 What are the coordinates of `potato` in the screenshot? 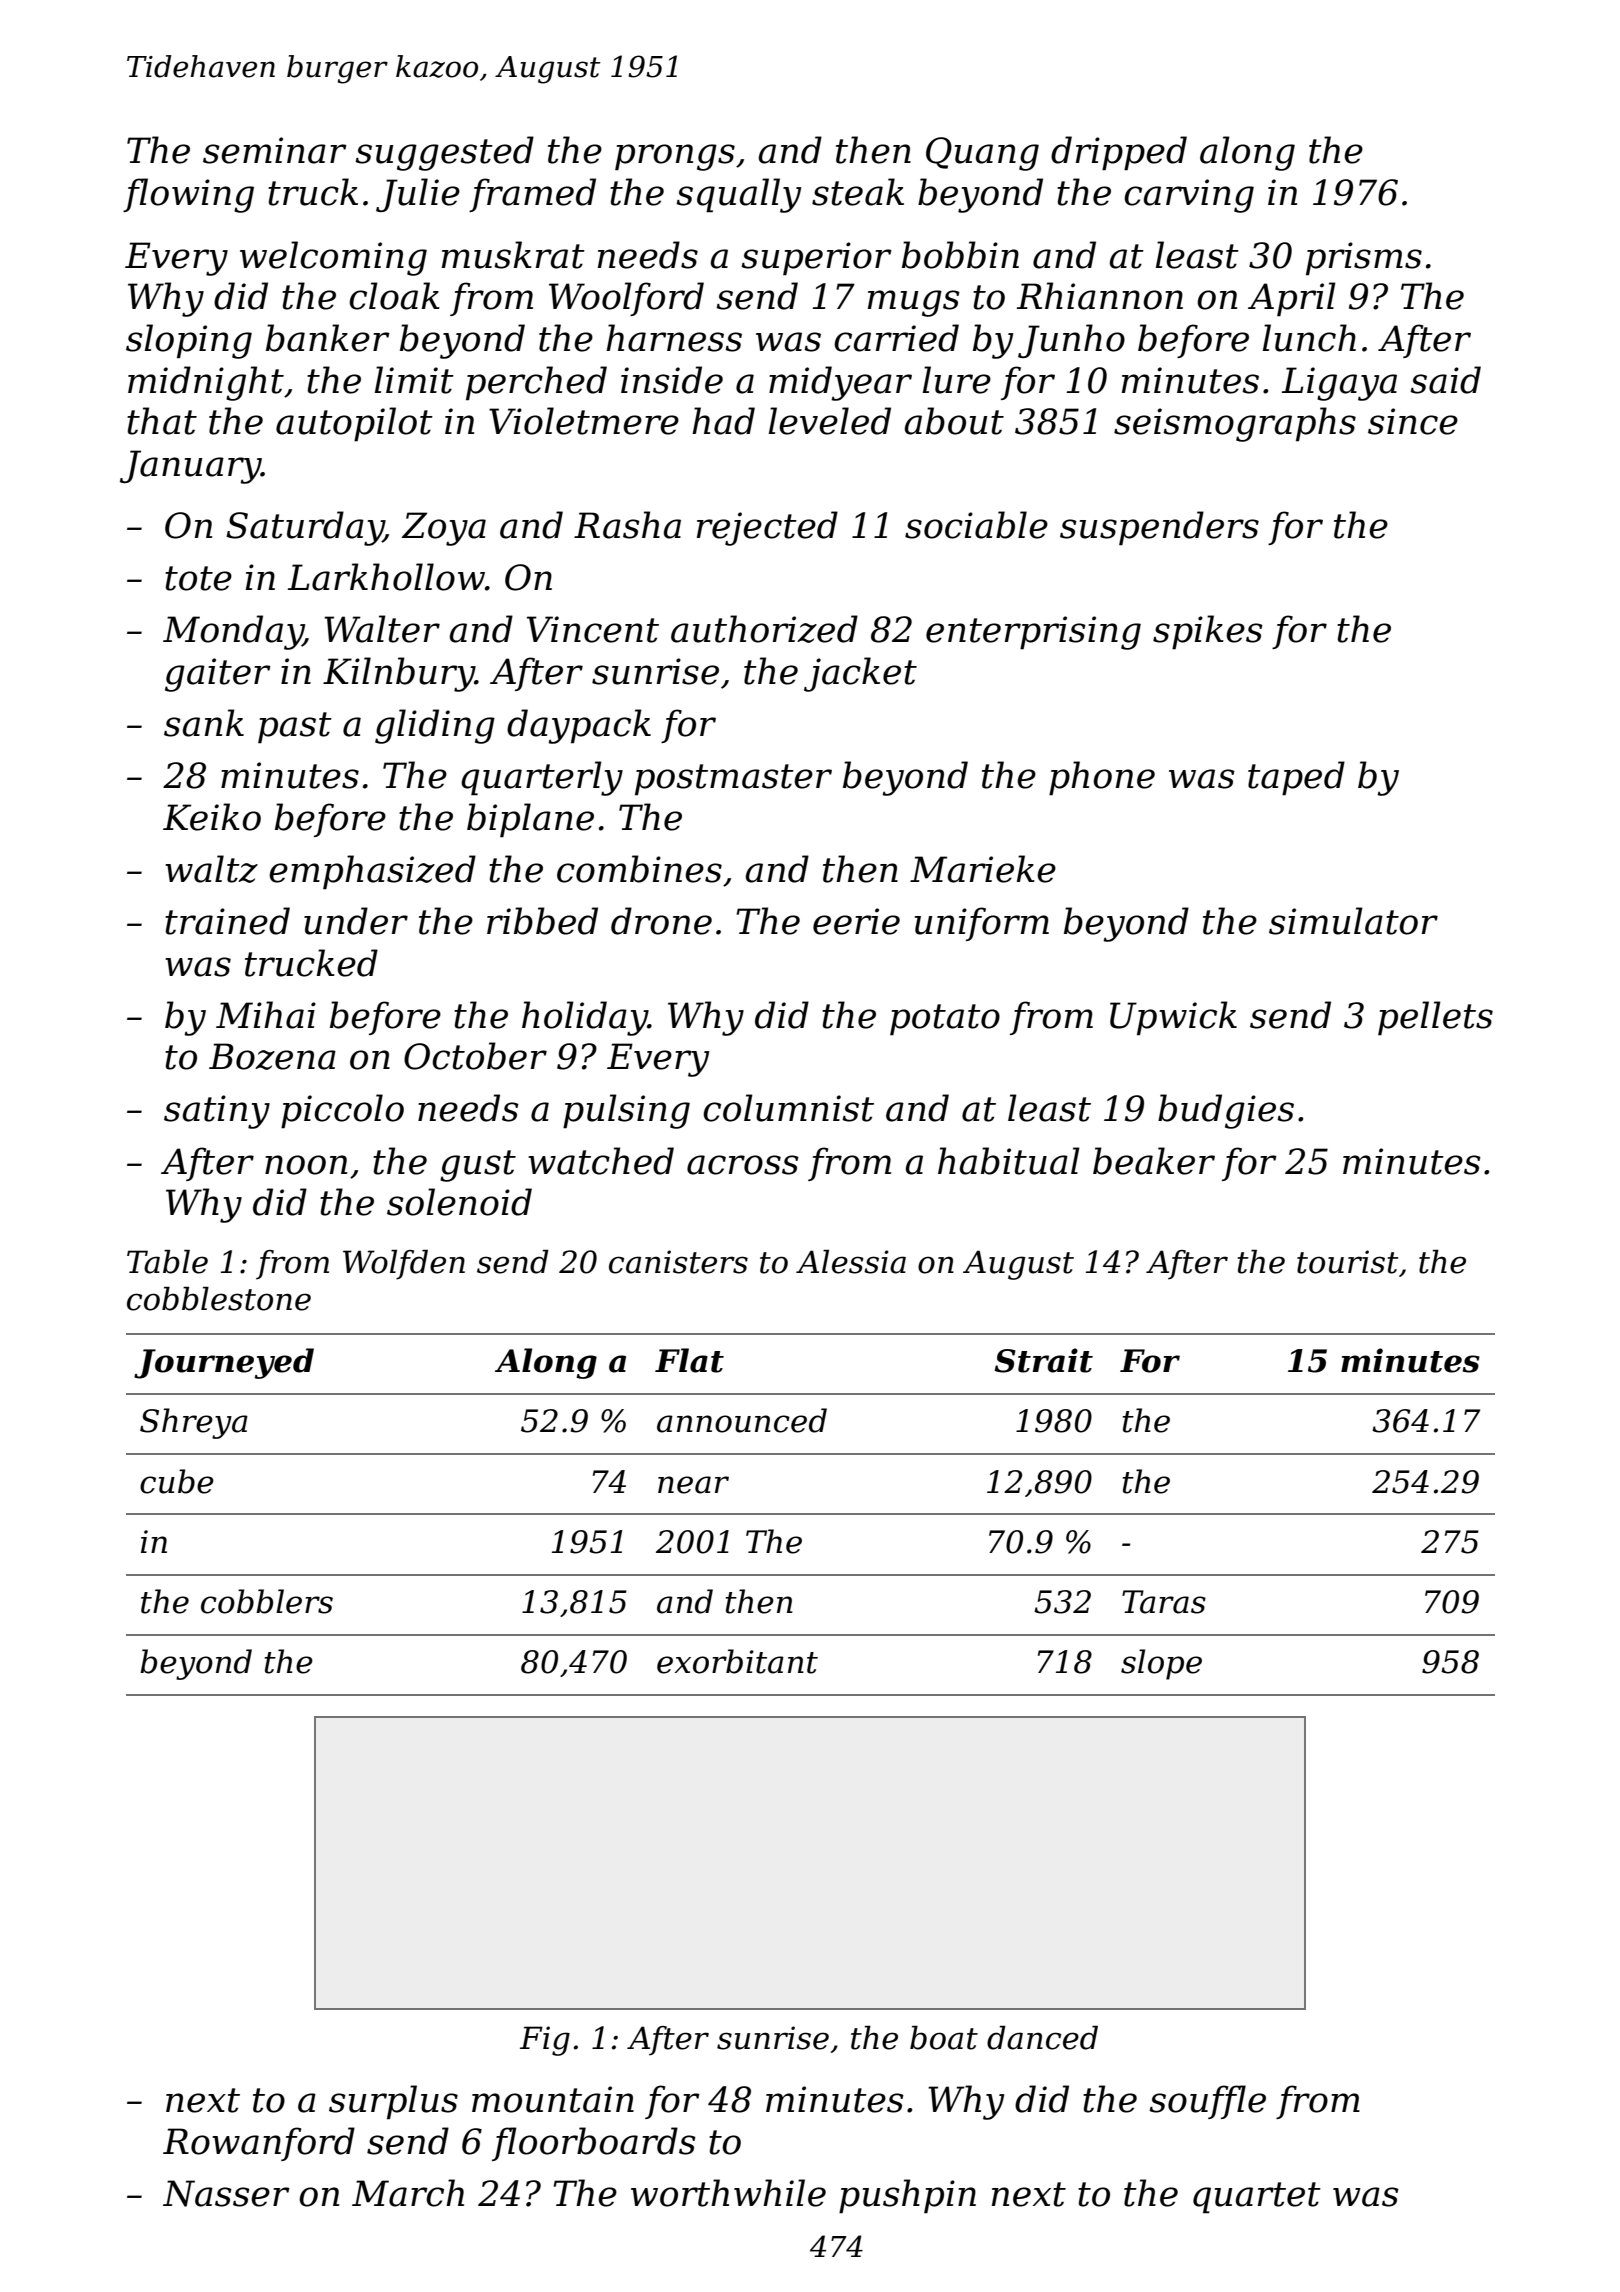 It's located at (945, 1020).
